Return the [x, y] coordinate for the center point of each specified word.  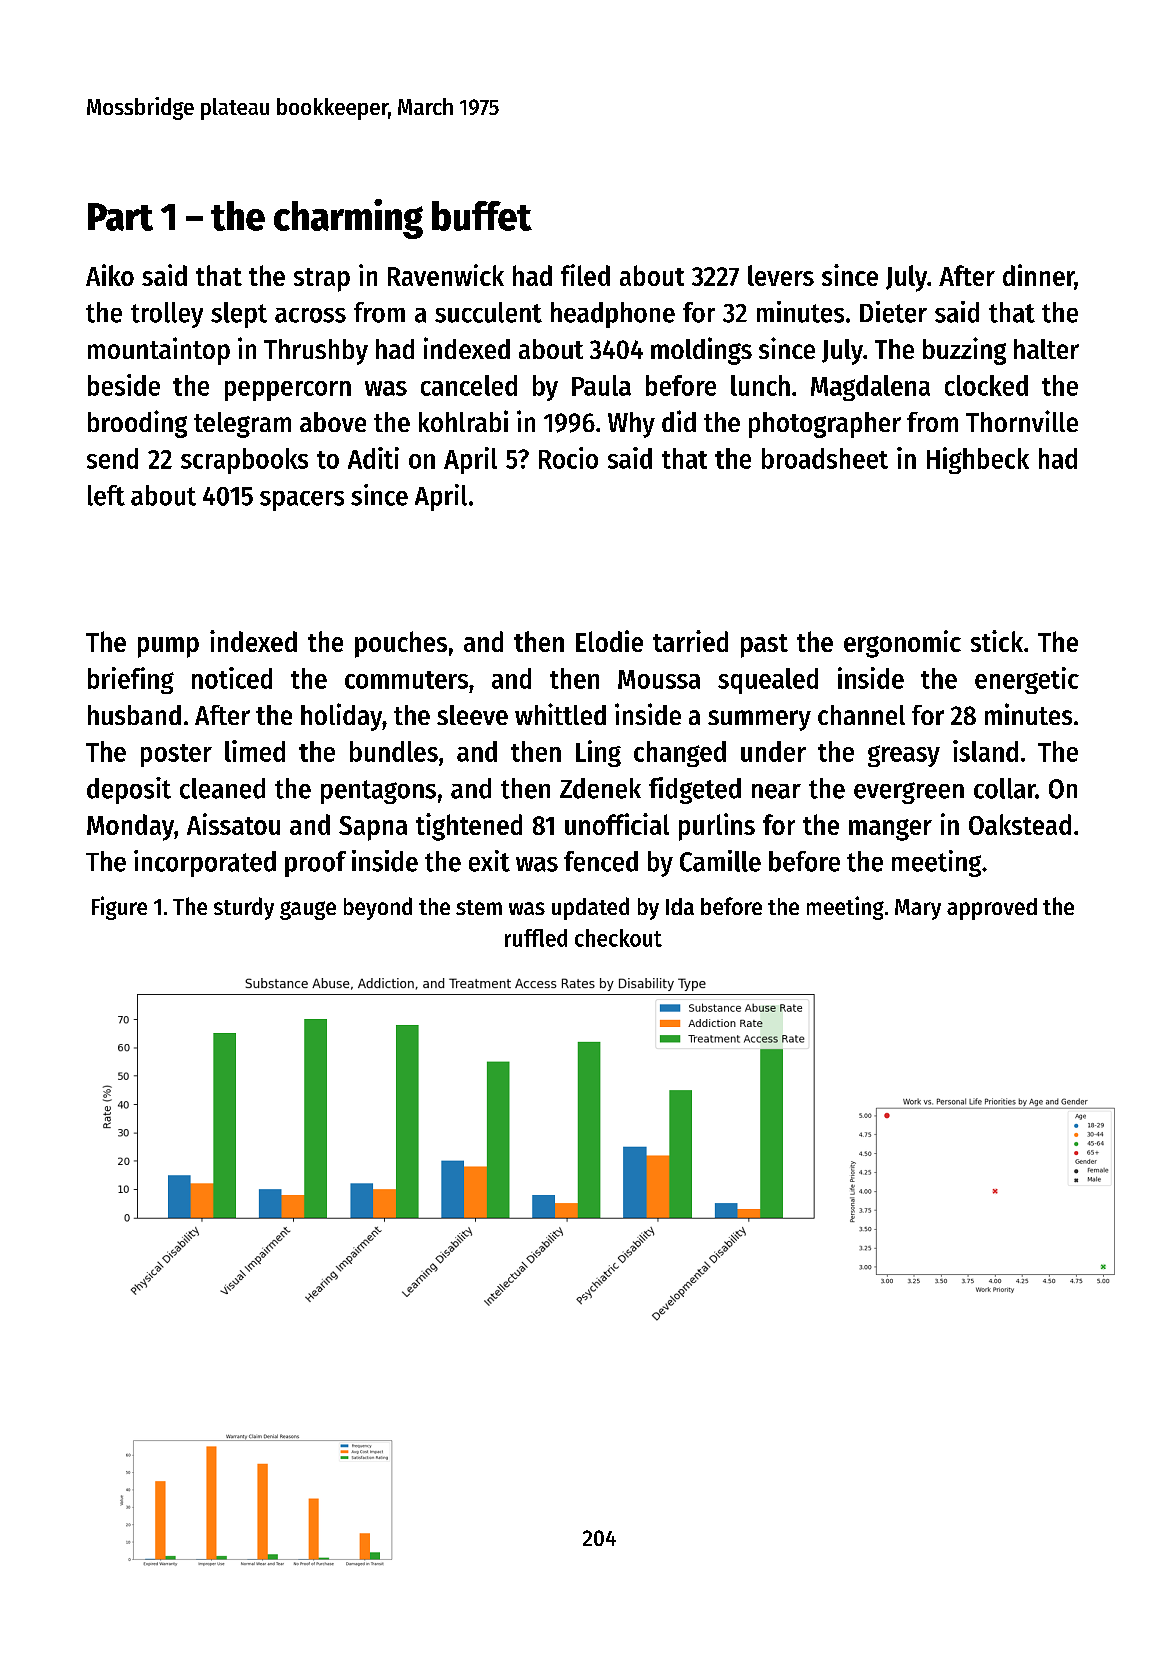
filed [585, 275]
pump [168, 647]
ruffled [536, 938]
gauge [308, 910]
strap [322, 280]
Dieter [893, 312]
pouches [401, 644]
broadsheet [825, 458]
